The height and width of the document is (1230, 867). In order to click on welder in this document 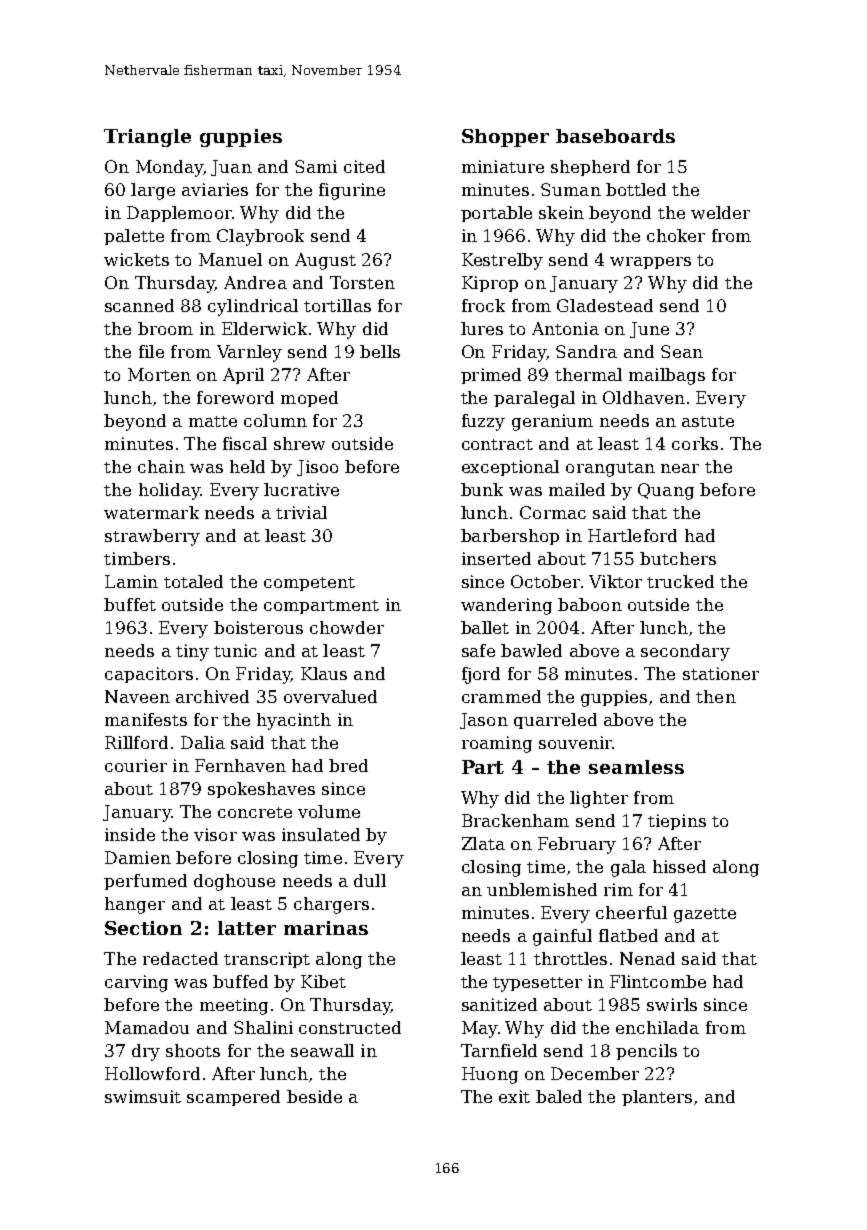, I will do `click(720, 212)`.
